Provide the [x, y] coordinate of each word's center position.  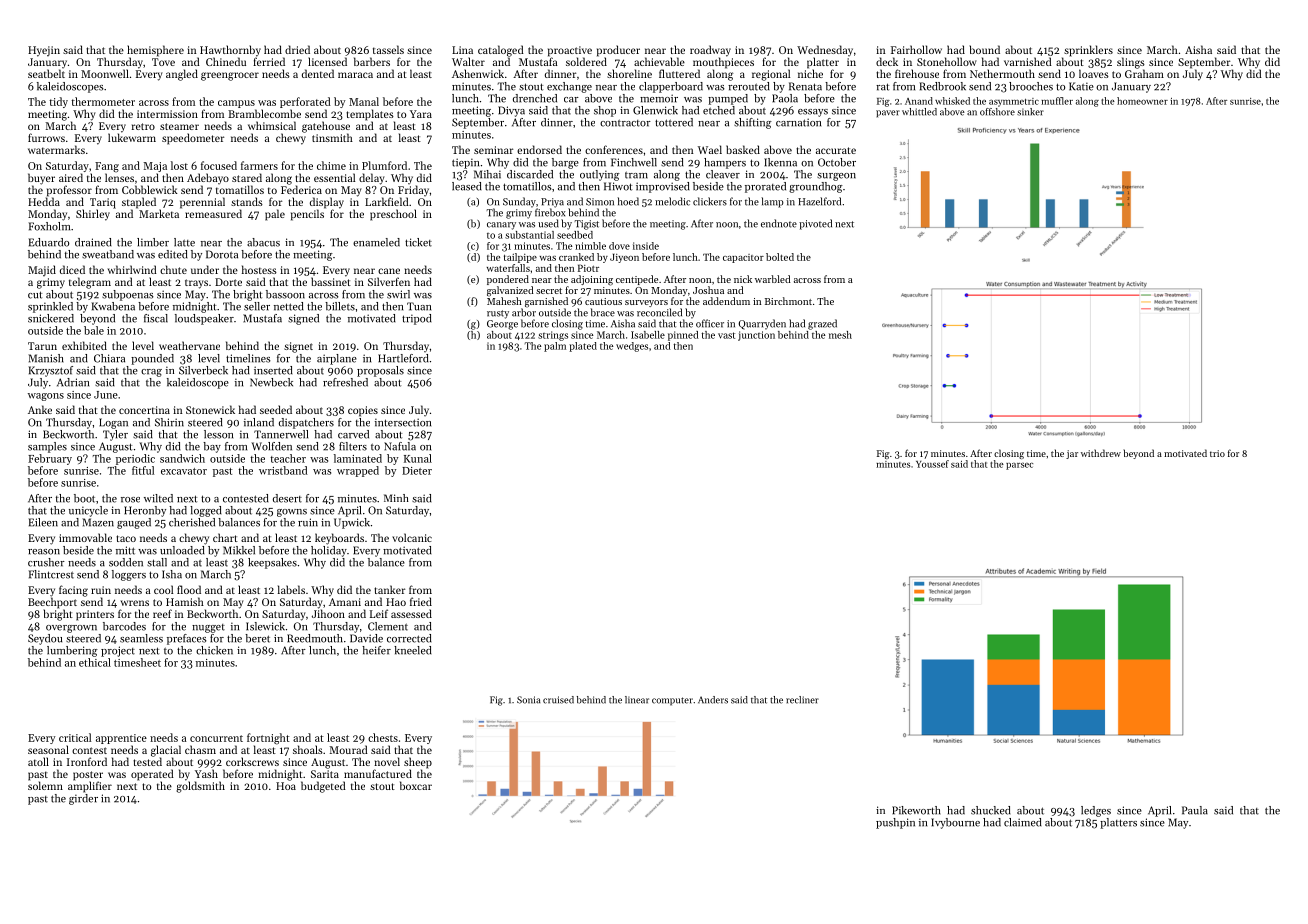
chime [331, 165]
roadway [710, 51]
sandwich [182, 458]
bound [984, 49]
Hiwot [618, 186]
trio [1217, 453]
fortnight [268, 739]
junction [756, 336]
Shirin [169, 422]
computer [672, 701]
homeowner [1142, 101]
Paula [1195, 810]
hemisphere [155, 51]
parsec [1019, 466]
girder [83, 799]
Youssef [932, 464]
